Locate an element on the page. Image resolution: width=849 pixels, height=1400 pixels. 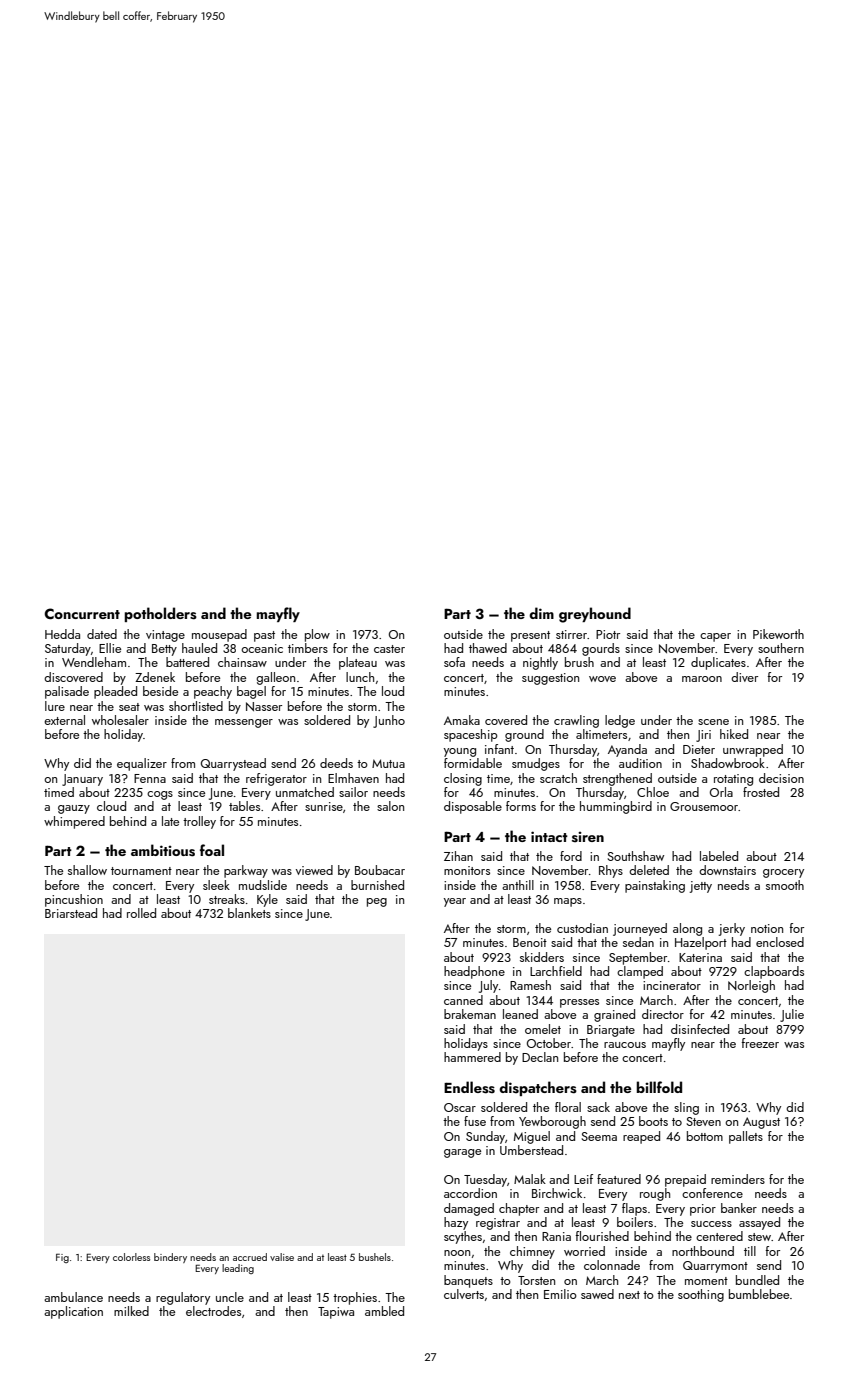
ambulance is located at coordinates (73, 1297).
